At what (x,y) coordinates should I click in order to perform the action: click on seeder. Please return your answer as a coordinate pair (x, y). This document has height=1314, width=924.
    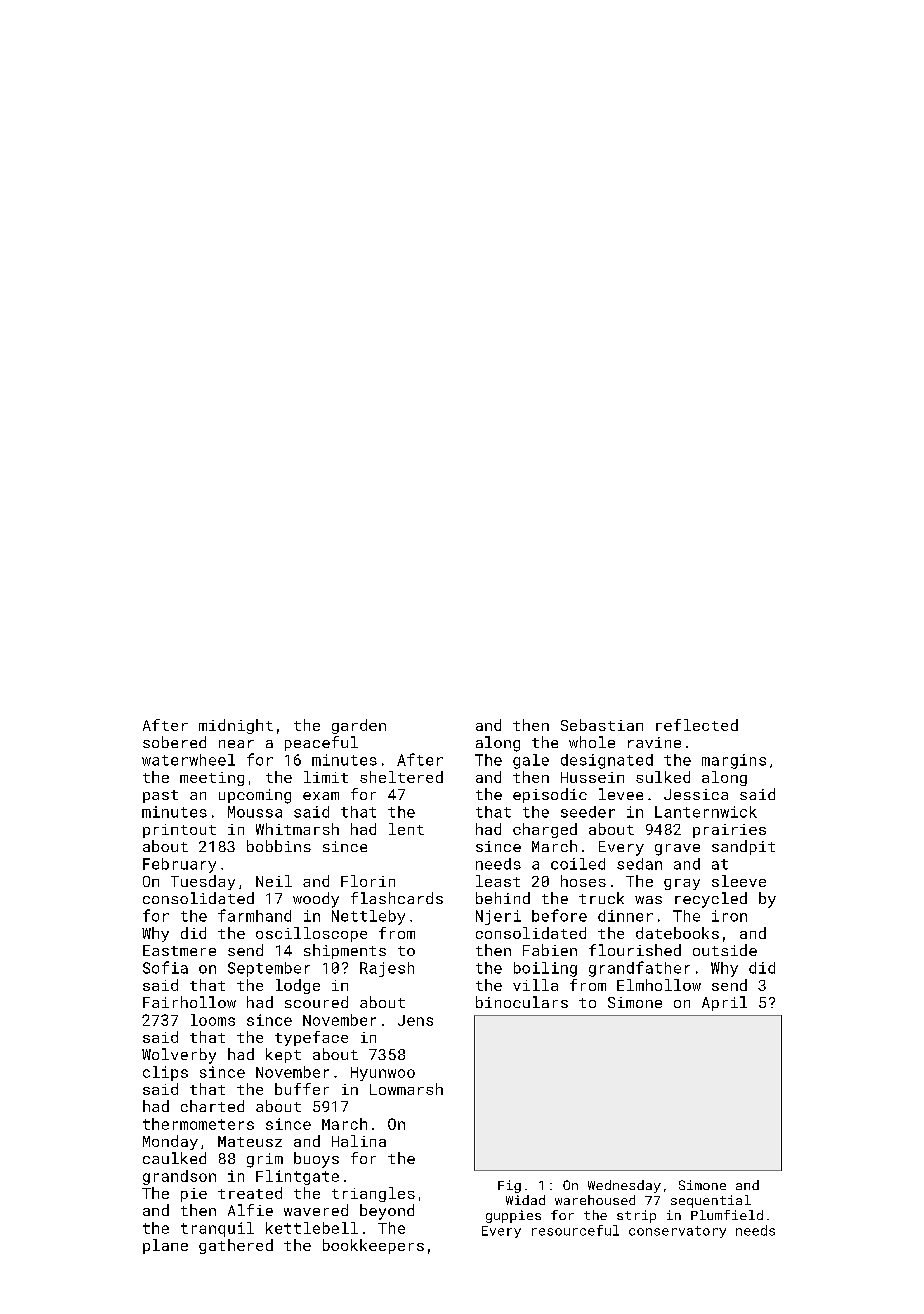
    Looking at the image, I should click on (588, 812).
